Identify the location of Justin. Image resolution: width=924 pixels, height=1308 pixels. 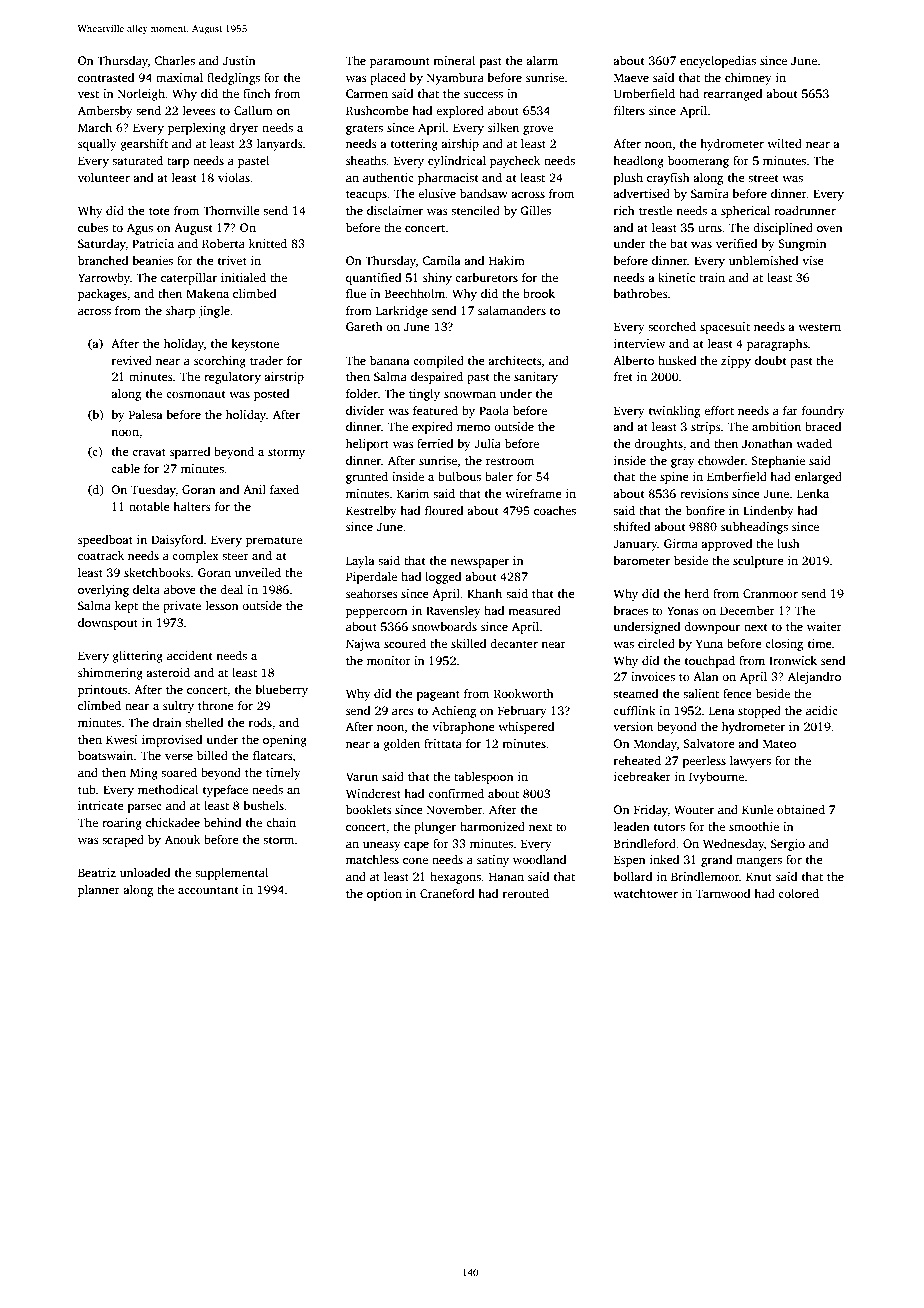
(239, 60).
